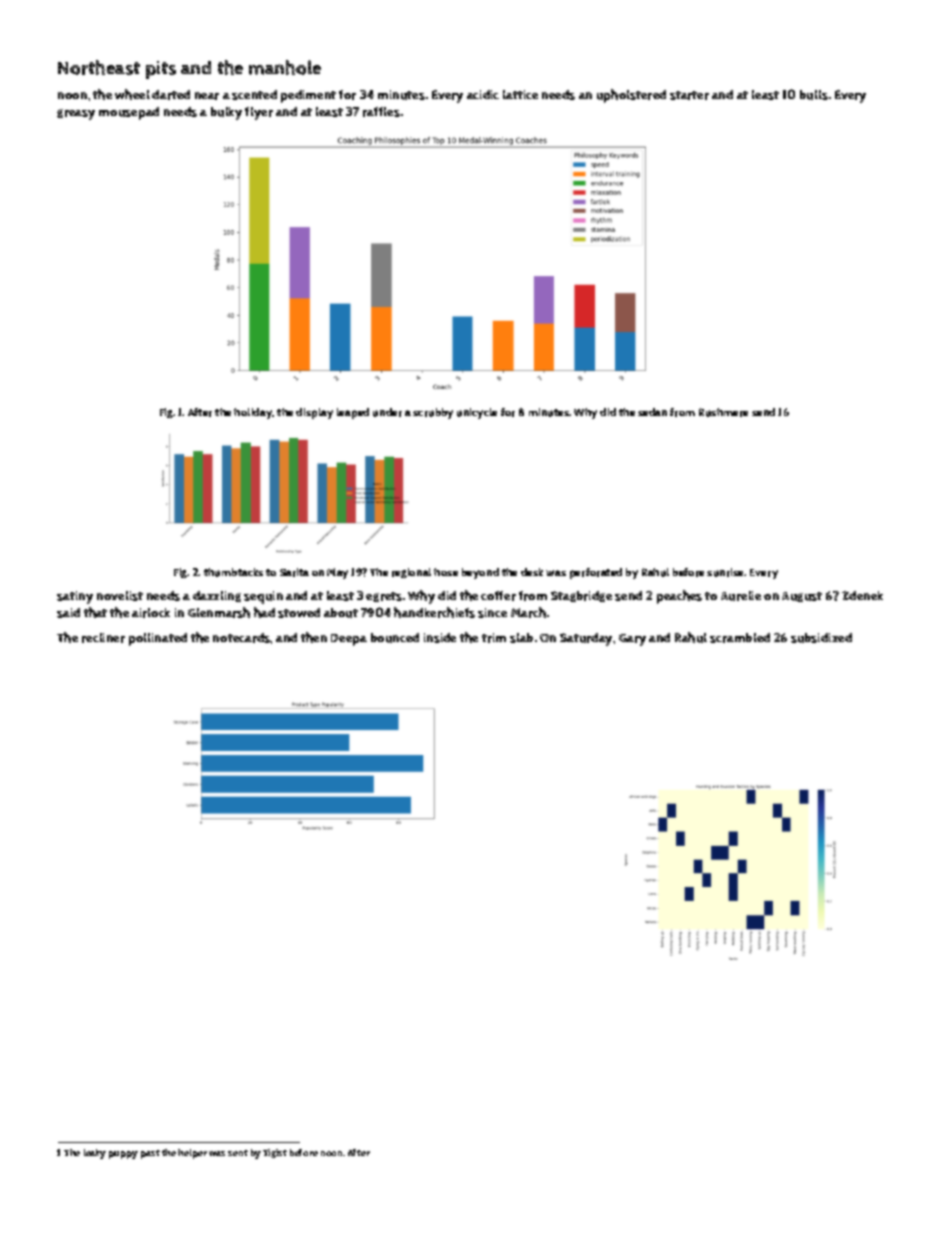 This screenshot has height=1233, width=952. What do you see at coordinates (433, 413) in the screenshot?
I see `scrubby` at bounding box center [433, 413].
